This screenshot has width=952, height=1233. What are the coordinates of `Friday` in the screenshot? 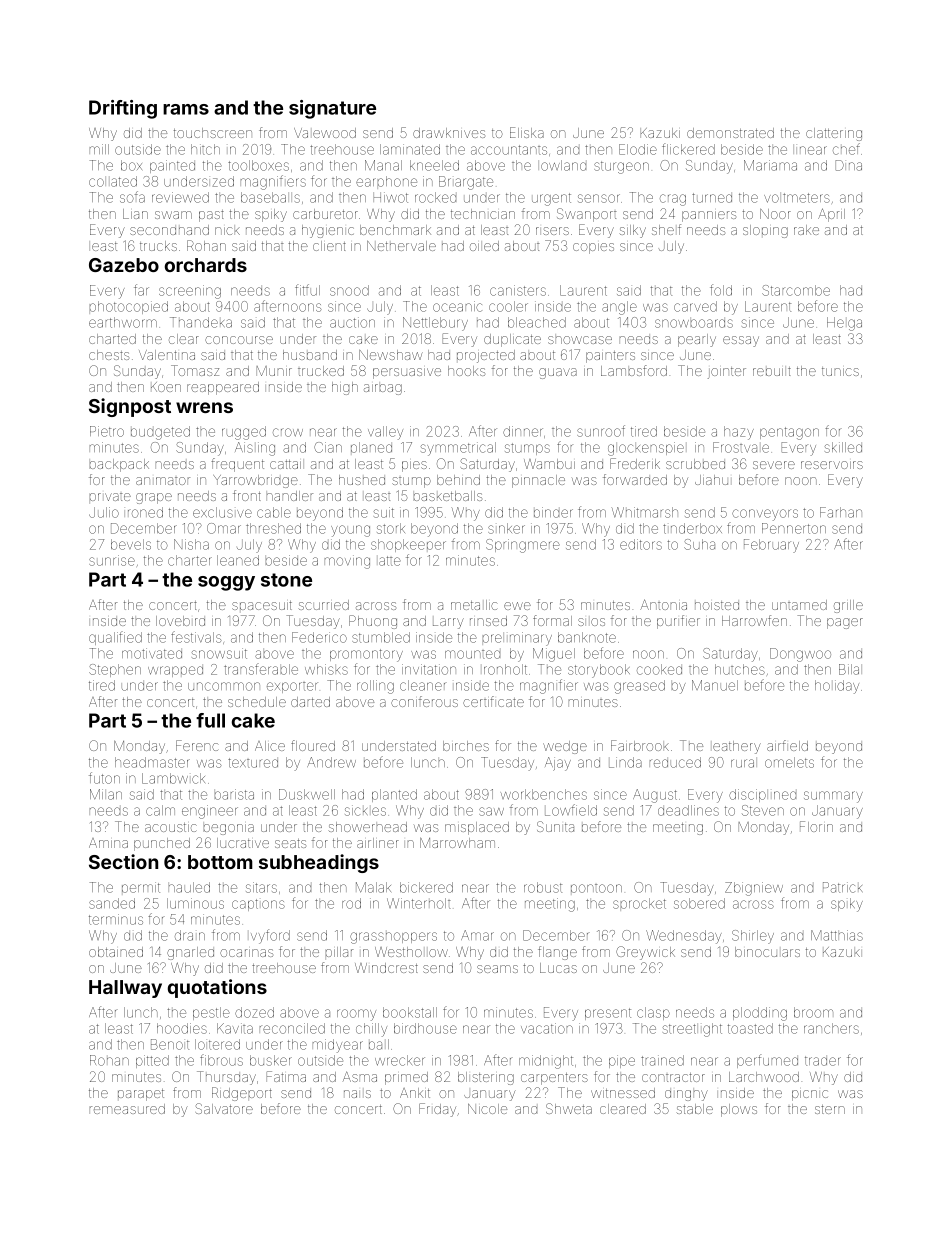 It's located at (437, 1110).
